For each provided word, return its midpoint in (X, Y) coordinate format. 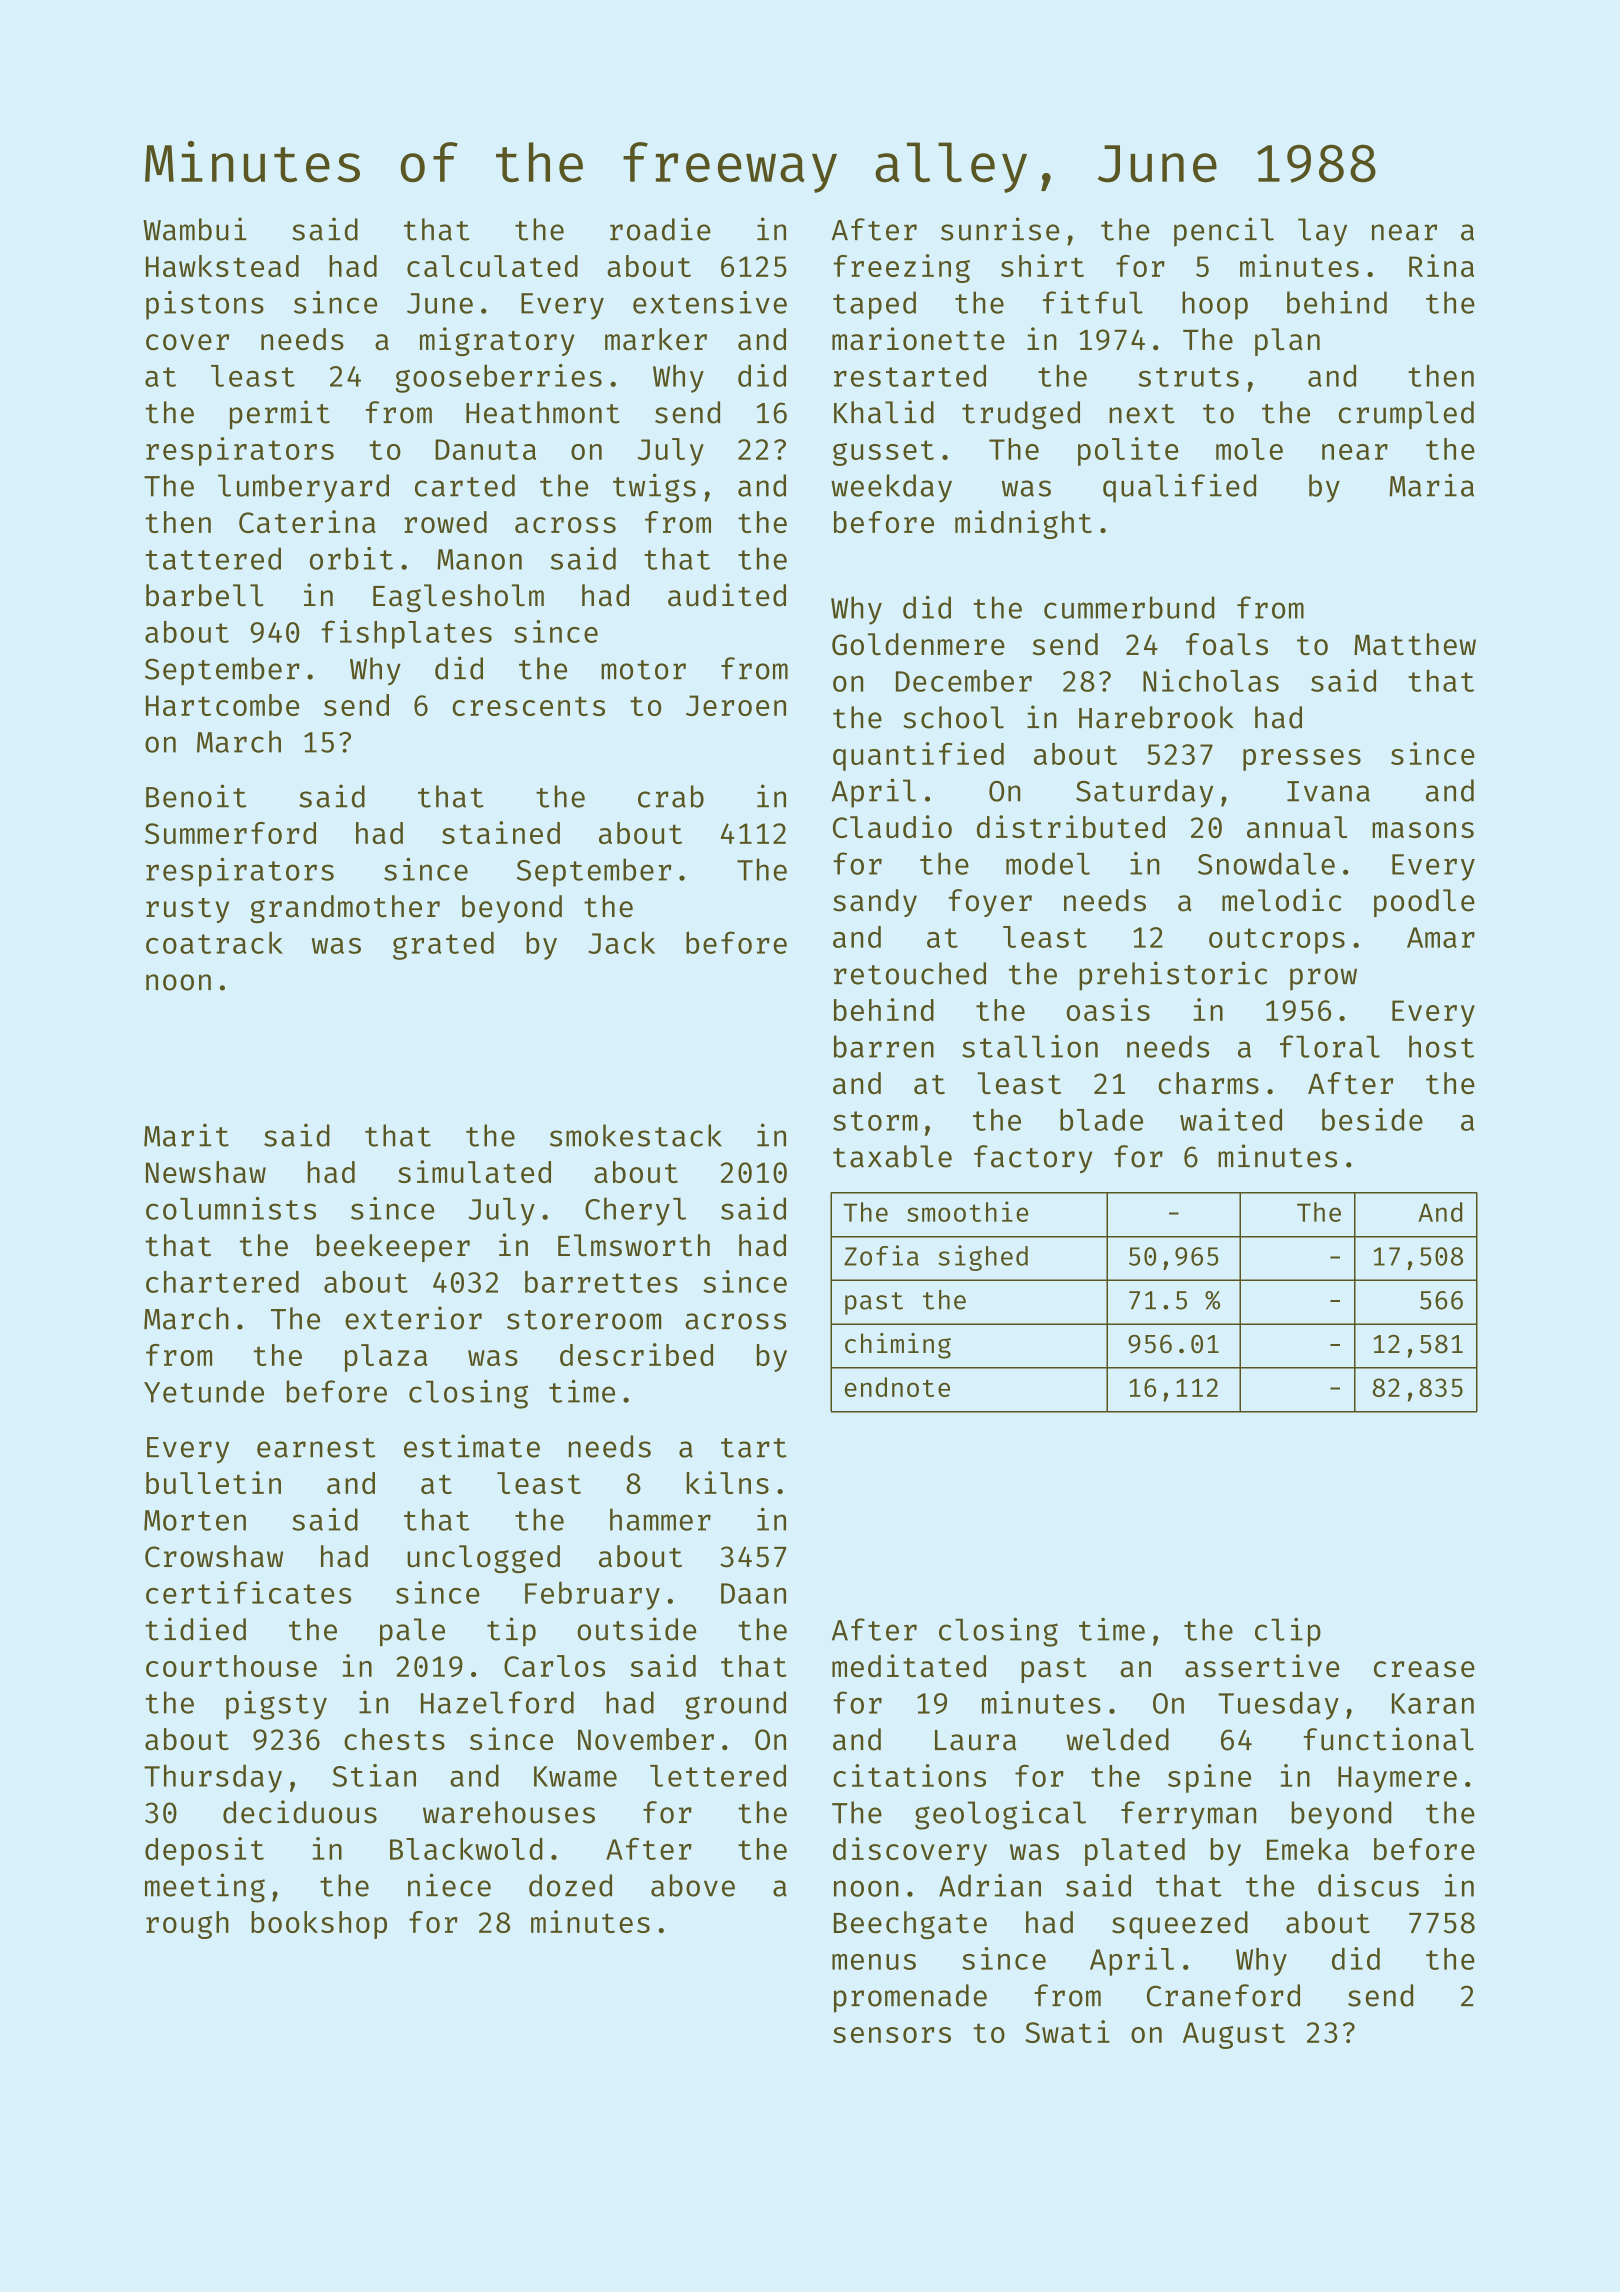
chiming (898, 1346)
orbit (351, 558)
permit (280, 414)
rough (187, 1925)
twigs (654, 488)
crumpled (1406, 415)
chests (394, 1739)
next (1142, 414)
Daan (753, 1593)
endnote (897, 1387)
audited (727, 595)
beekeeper (393, 1248)
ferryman (1188, 1815)
